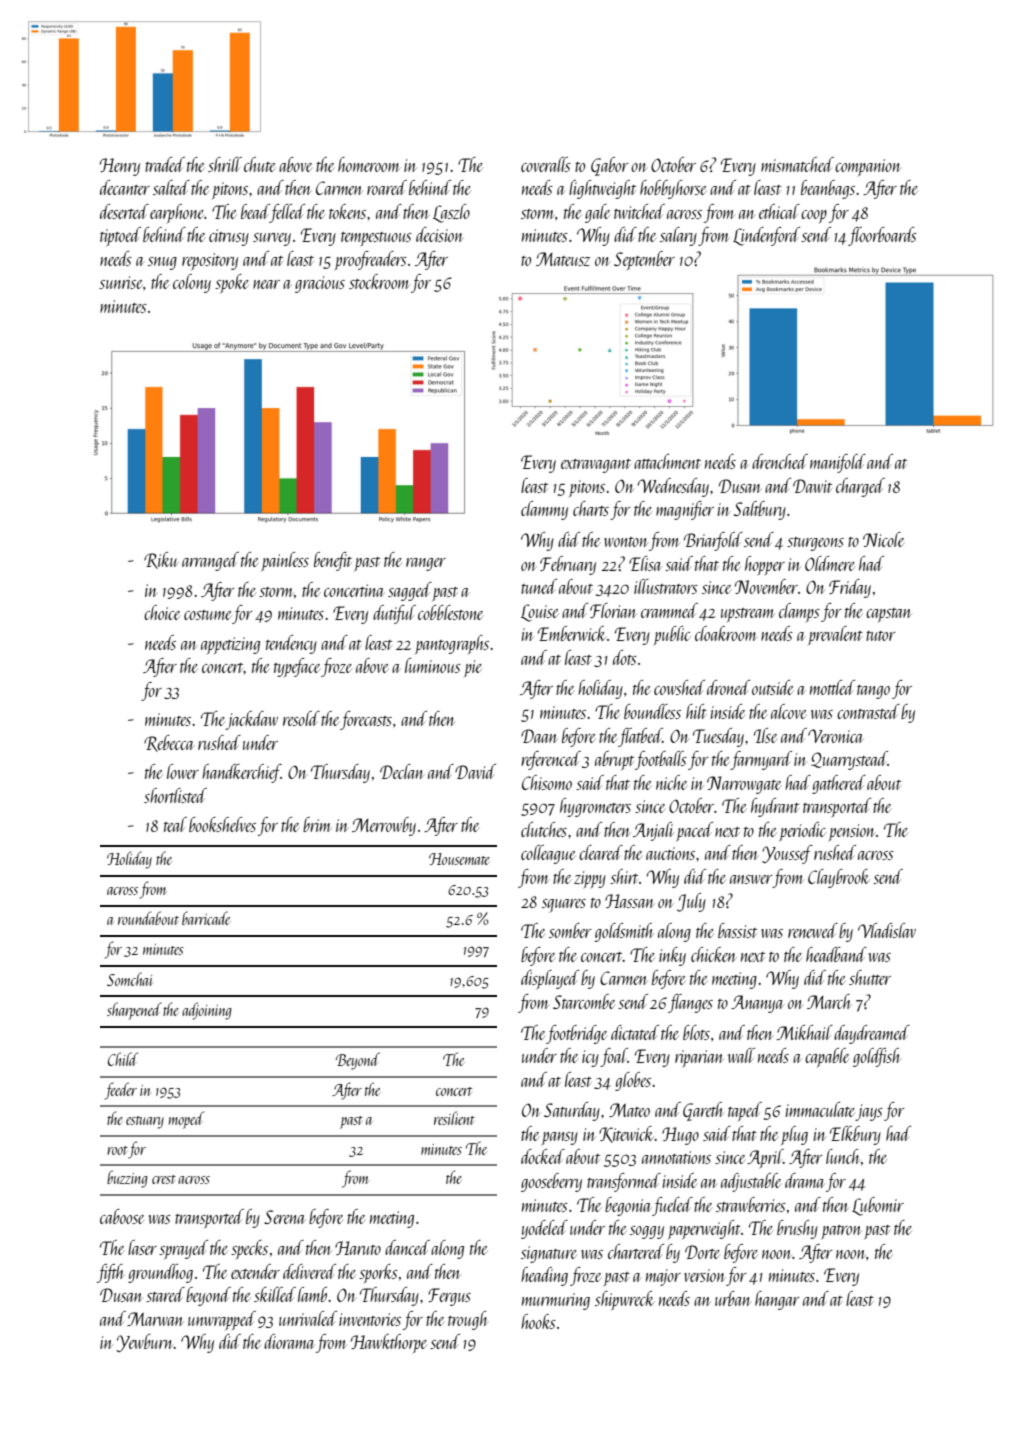 The image size is (1018, 1446). Describe the element at coordinates (868, 167) in the page. I see `companion` at that location.
